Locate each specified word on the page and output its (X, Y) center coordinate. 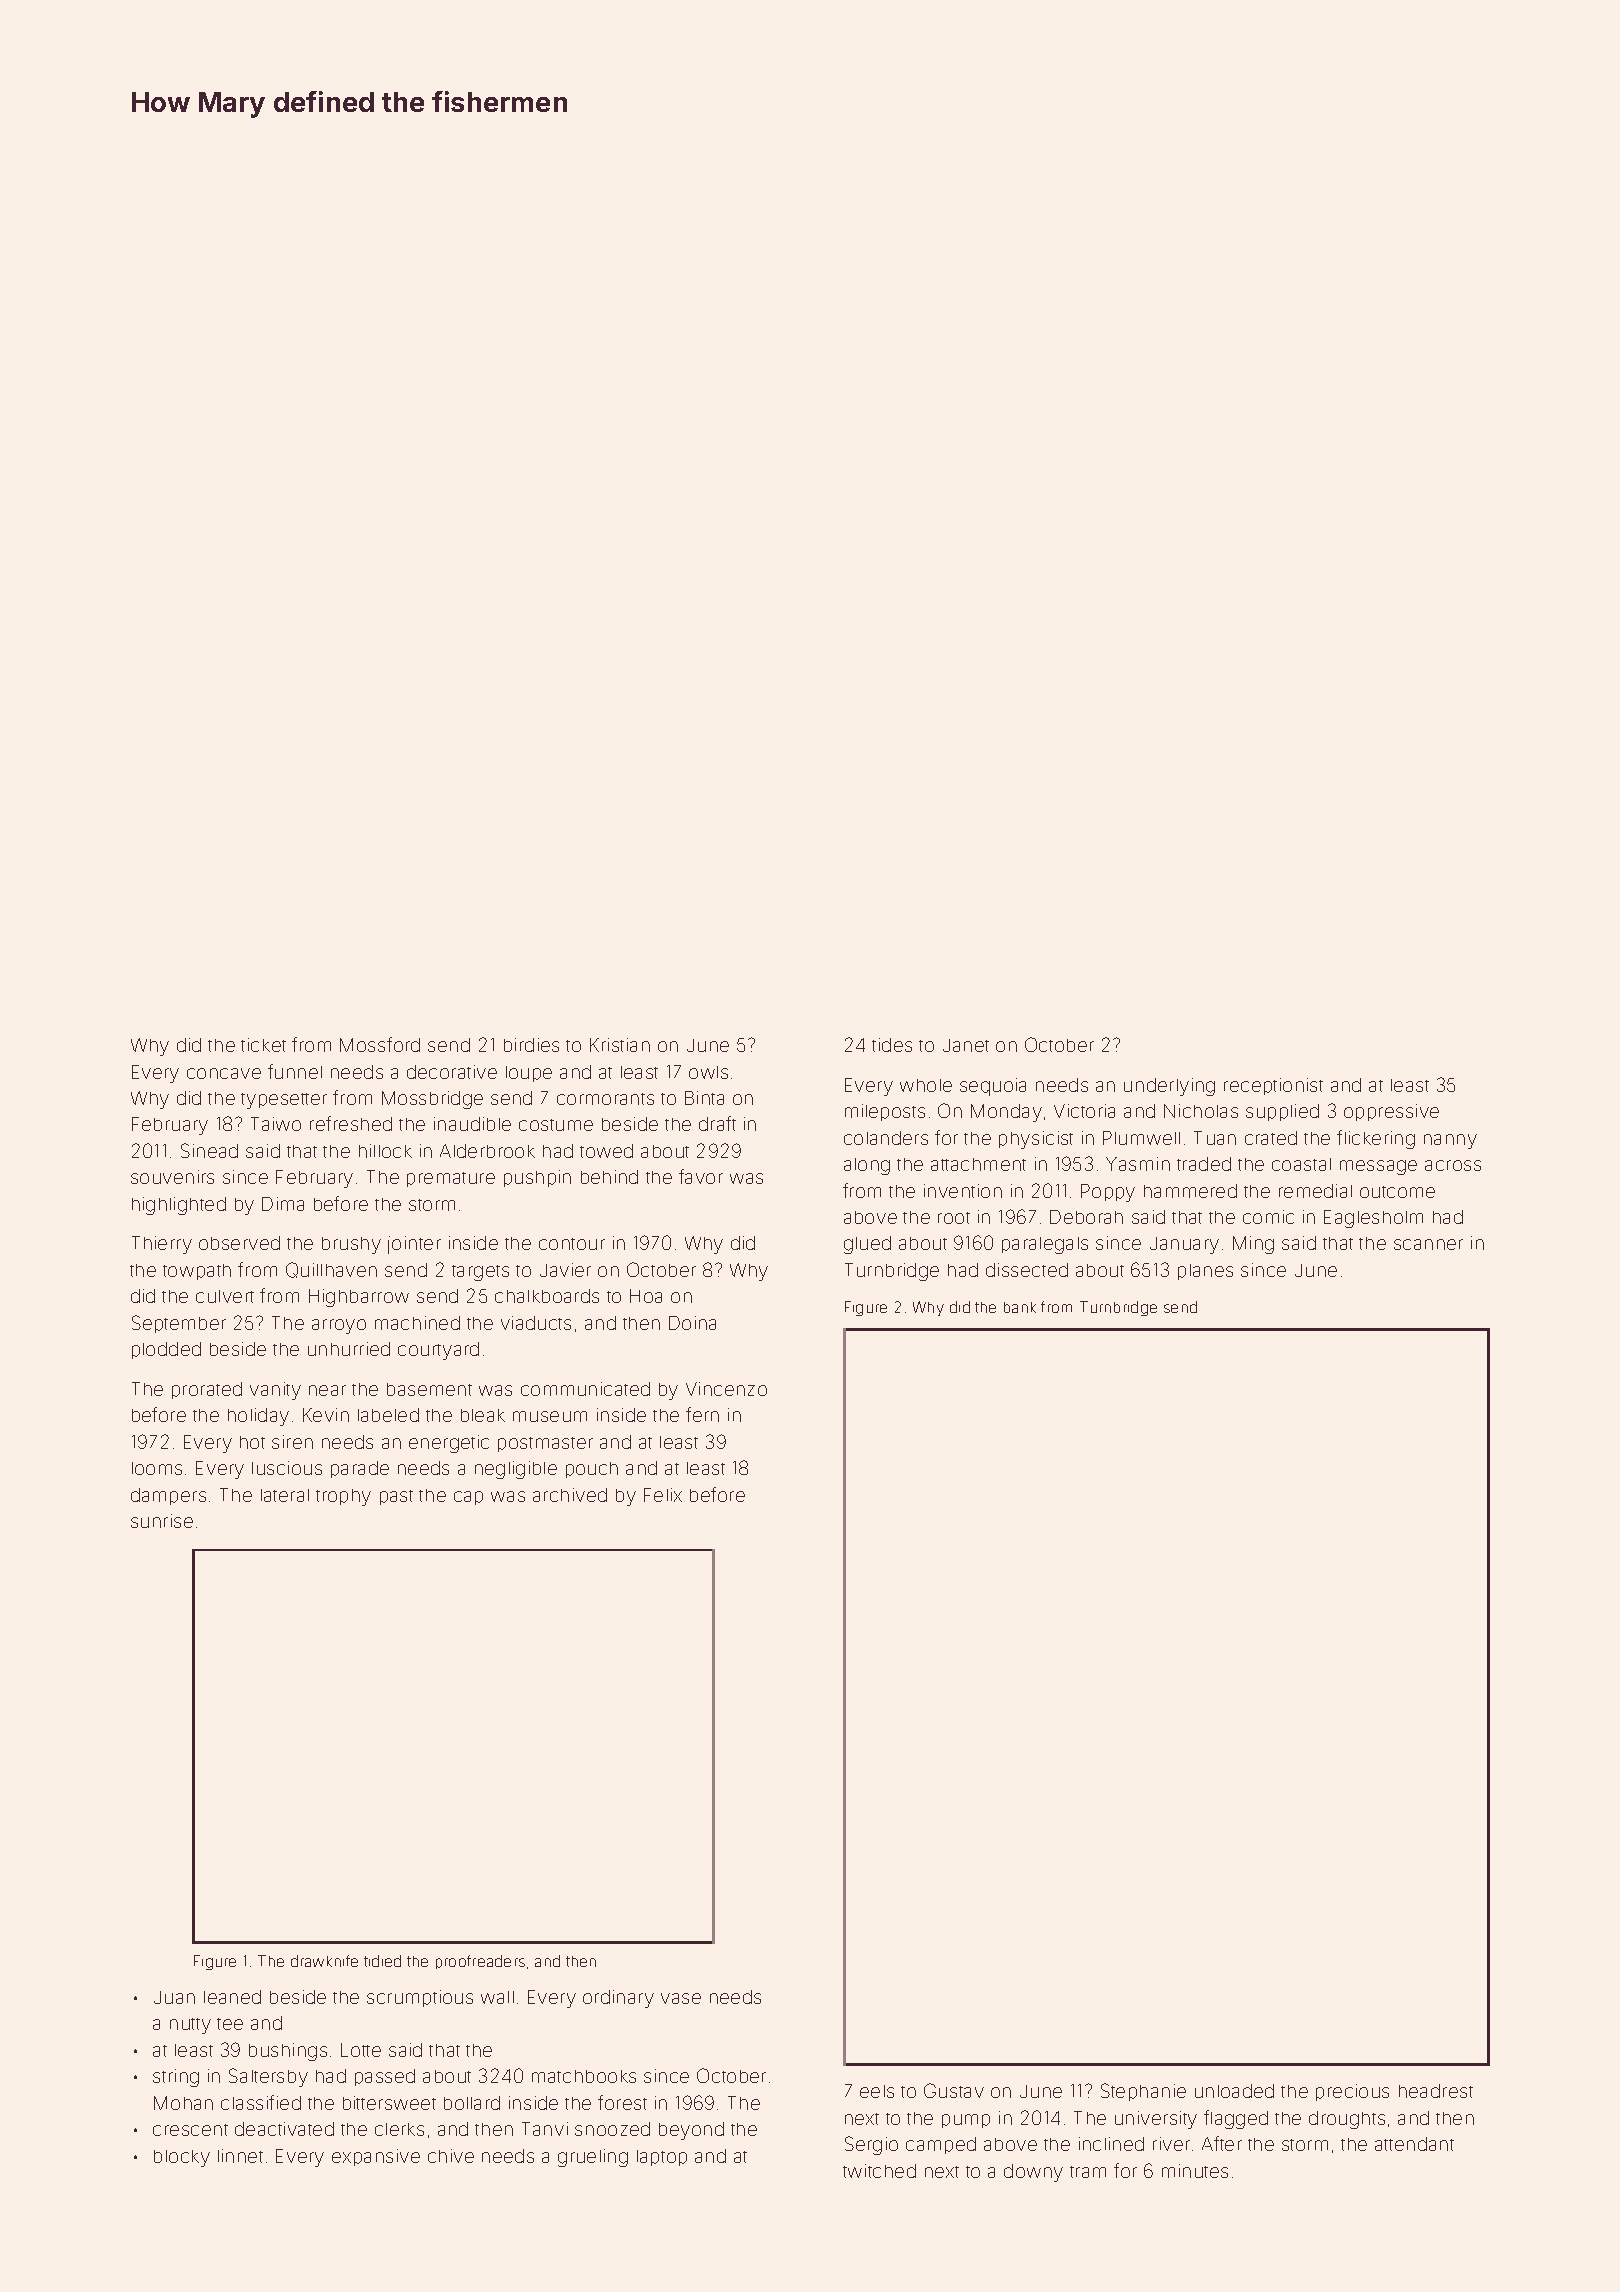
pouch (592, 1470)
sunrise (162, 1521)
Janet (966, 1045)
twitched (879, 2171)
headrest (1436, 2091)
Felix (663, 1495)
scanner (1428, 1244)
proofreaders (480, 1962)
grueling (593, 2158)
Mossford (380, 1044)
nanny (1450, 1141)
